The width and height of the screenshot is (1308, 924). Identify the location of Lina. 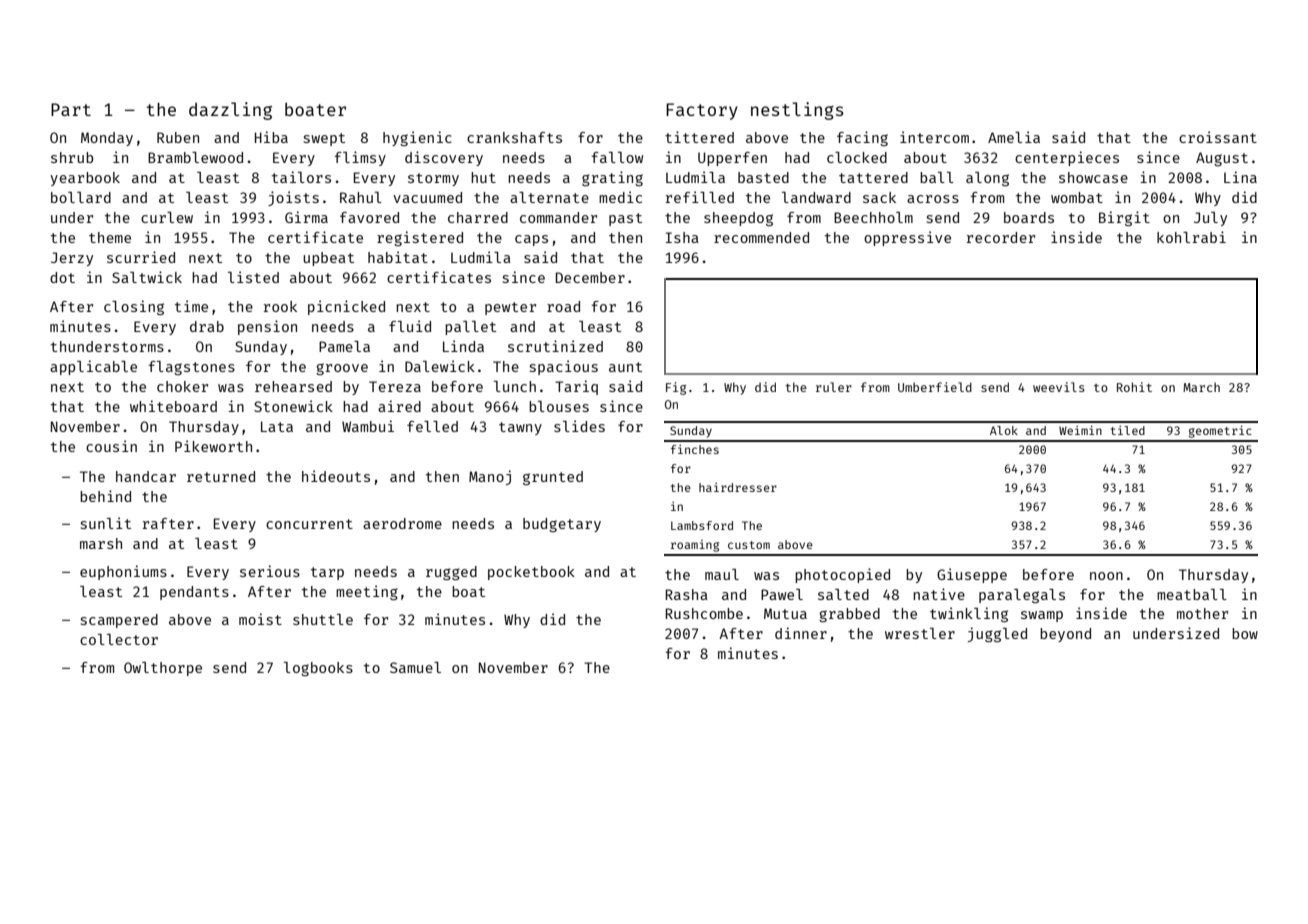
(1240, 177).
